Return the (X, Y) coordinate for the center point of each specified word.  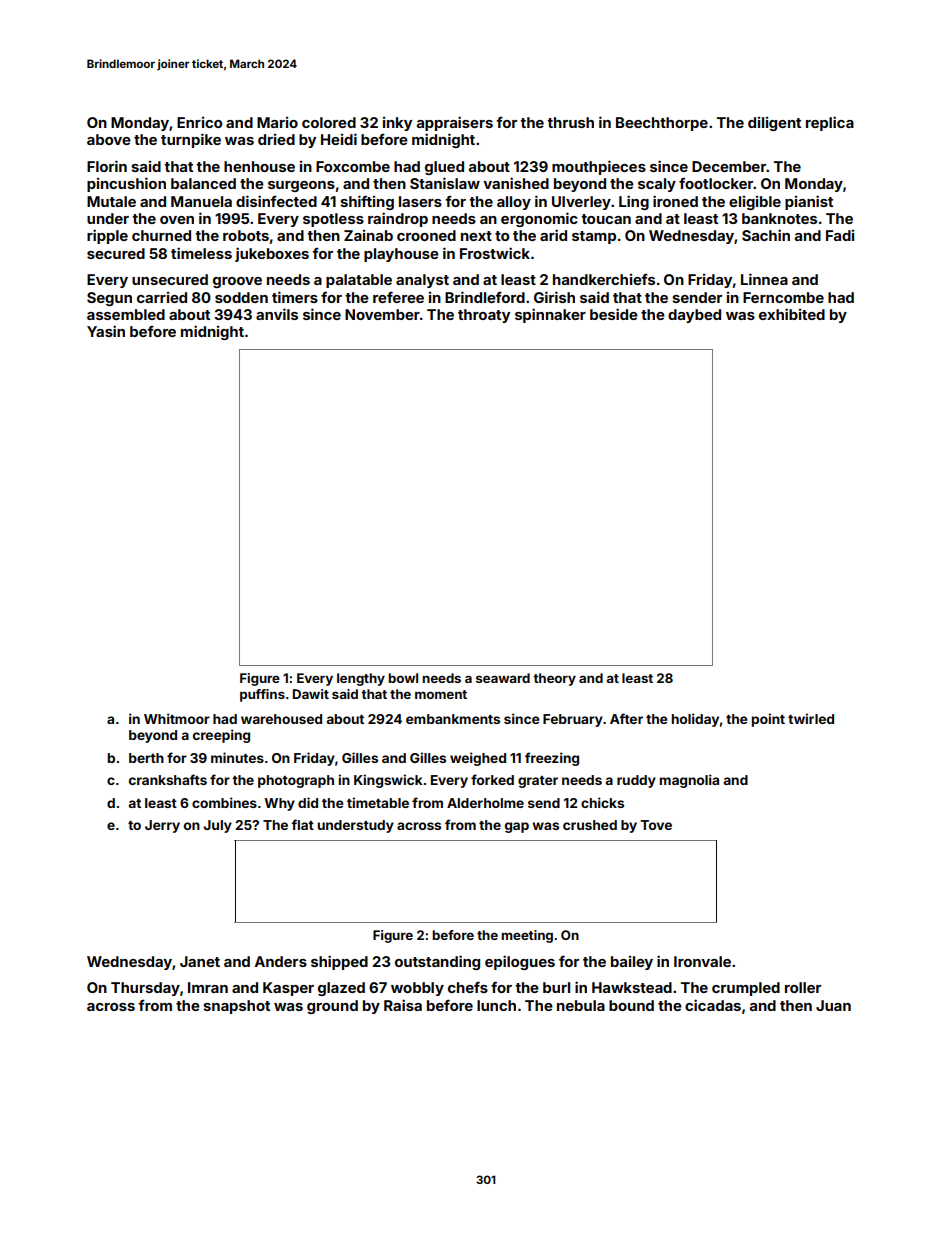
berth (146, 758)
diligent (774, 124)
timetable (378, 802)
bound (631, 1005)
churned (161, 235)
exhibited (792, 314)
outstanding (437, 962)
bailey (632, 963)
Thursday (145, 989)
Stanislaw (445, 183)
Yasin (106, 331)
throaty (484, 316)
